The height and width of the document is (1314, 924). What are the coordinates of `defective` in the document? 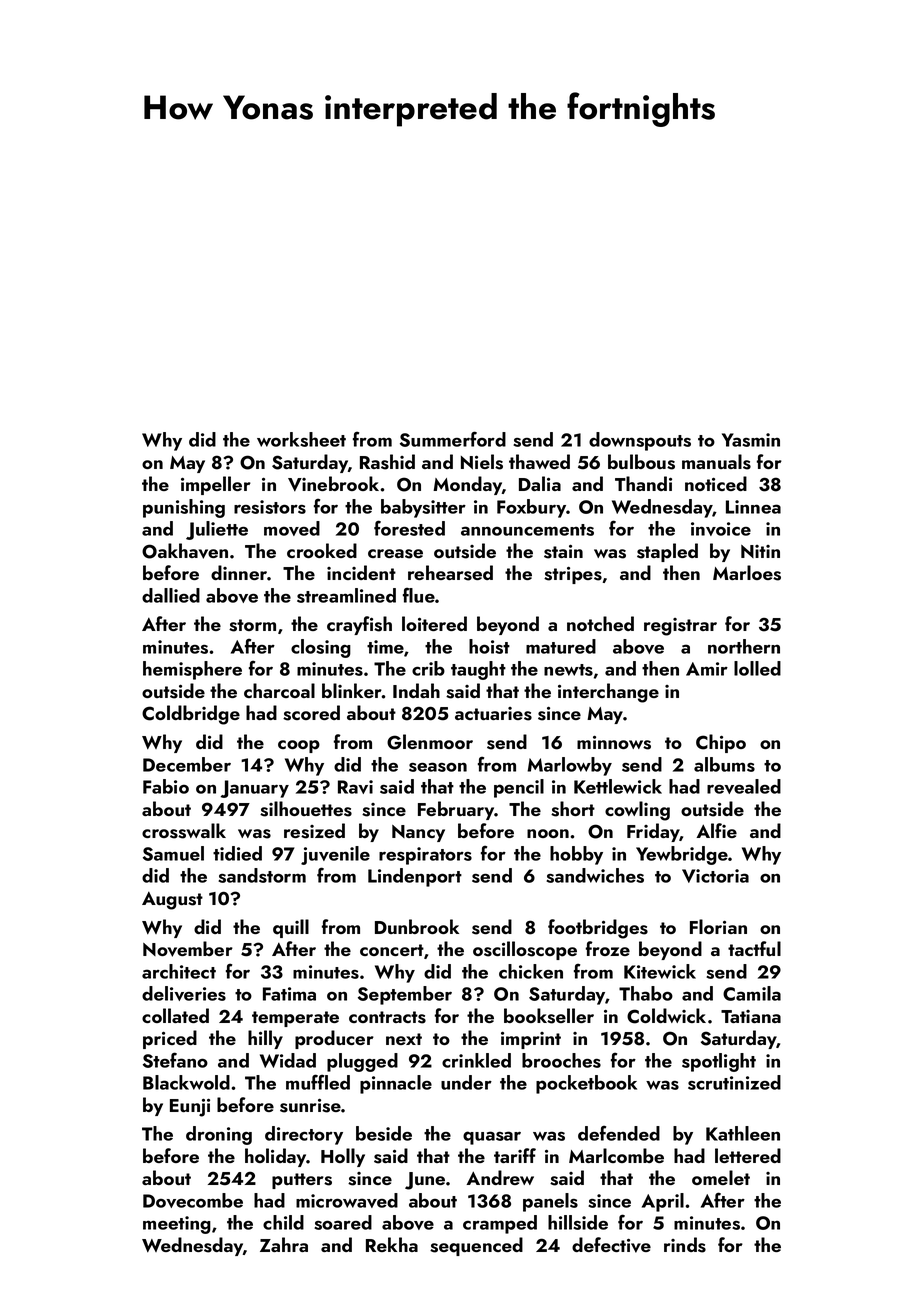 It's located at (611, 1245).
